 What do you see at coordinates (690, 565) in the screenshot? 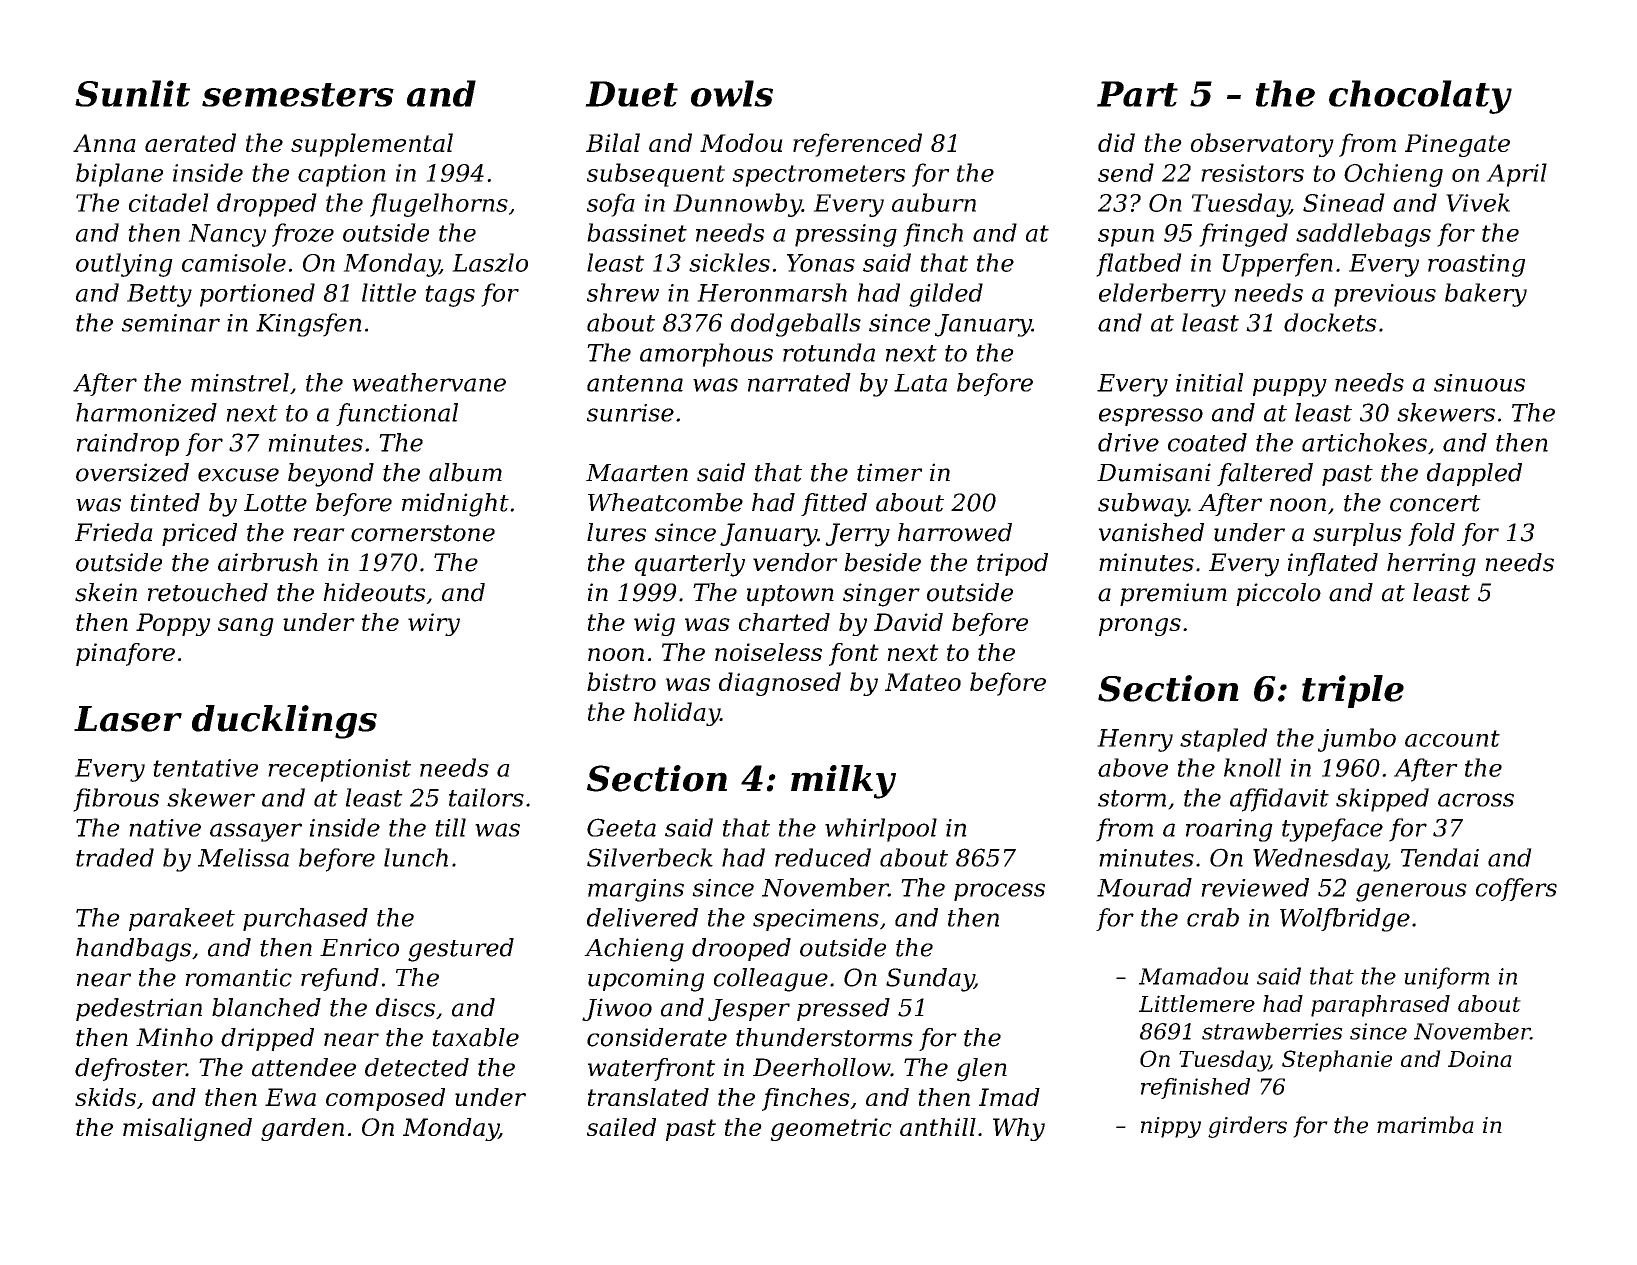
I see `quarterly` at bounding box center [690, 565].
